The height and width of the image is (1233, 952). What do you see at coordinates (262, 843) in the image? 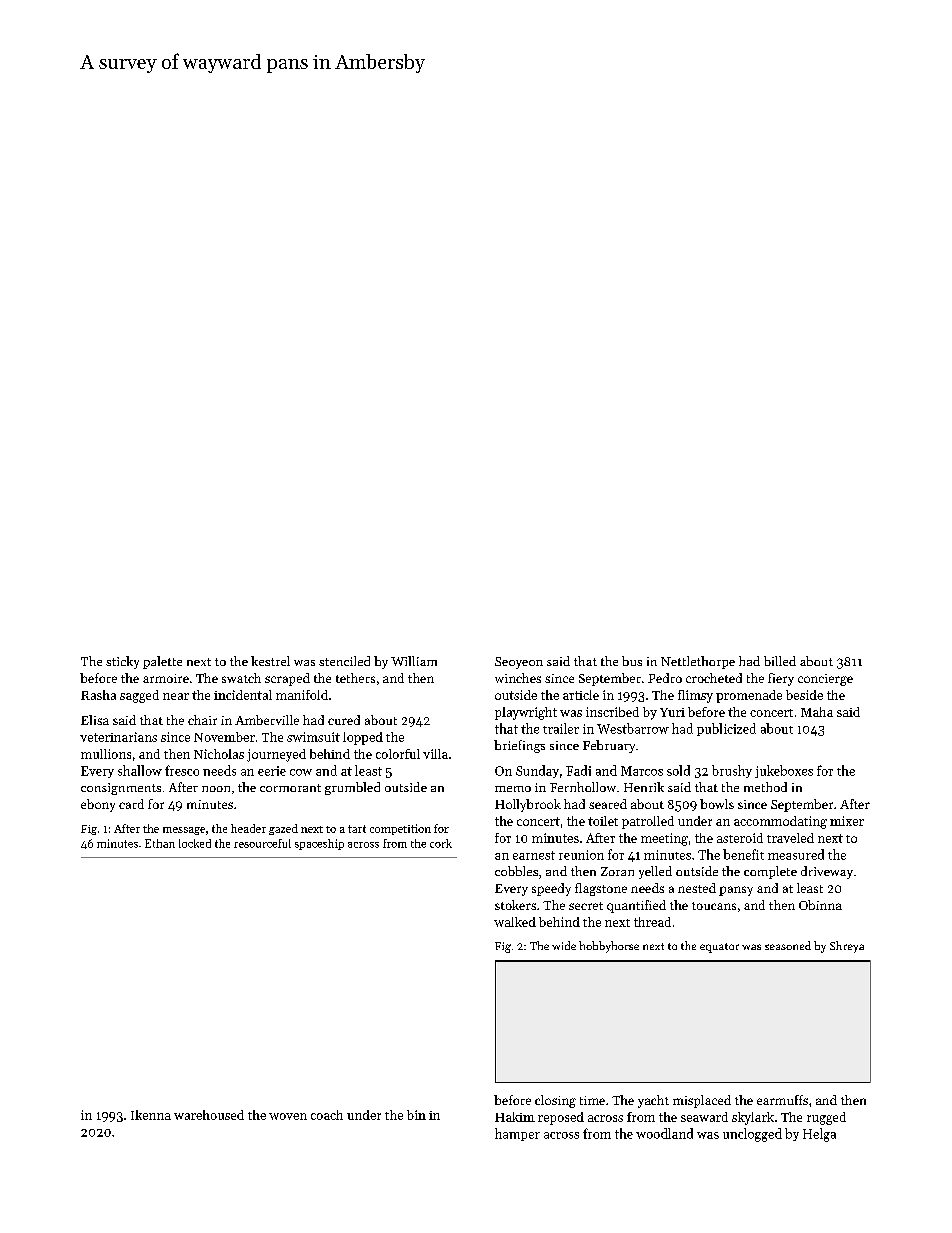
I see `resourceful` at bounding box center [262, 843].
